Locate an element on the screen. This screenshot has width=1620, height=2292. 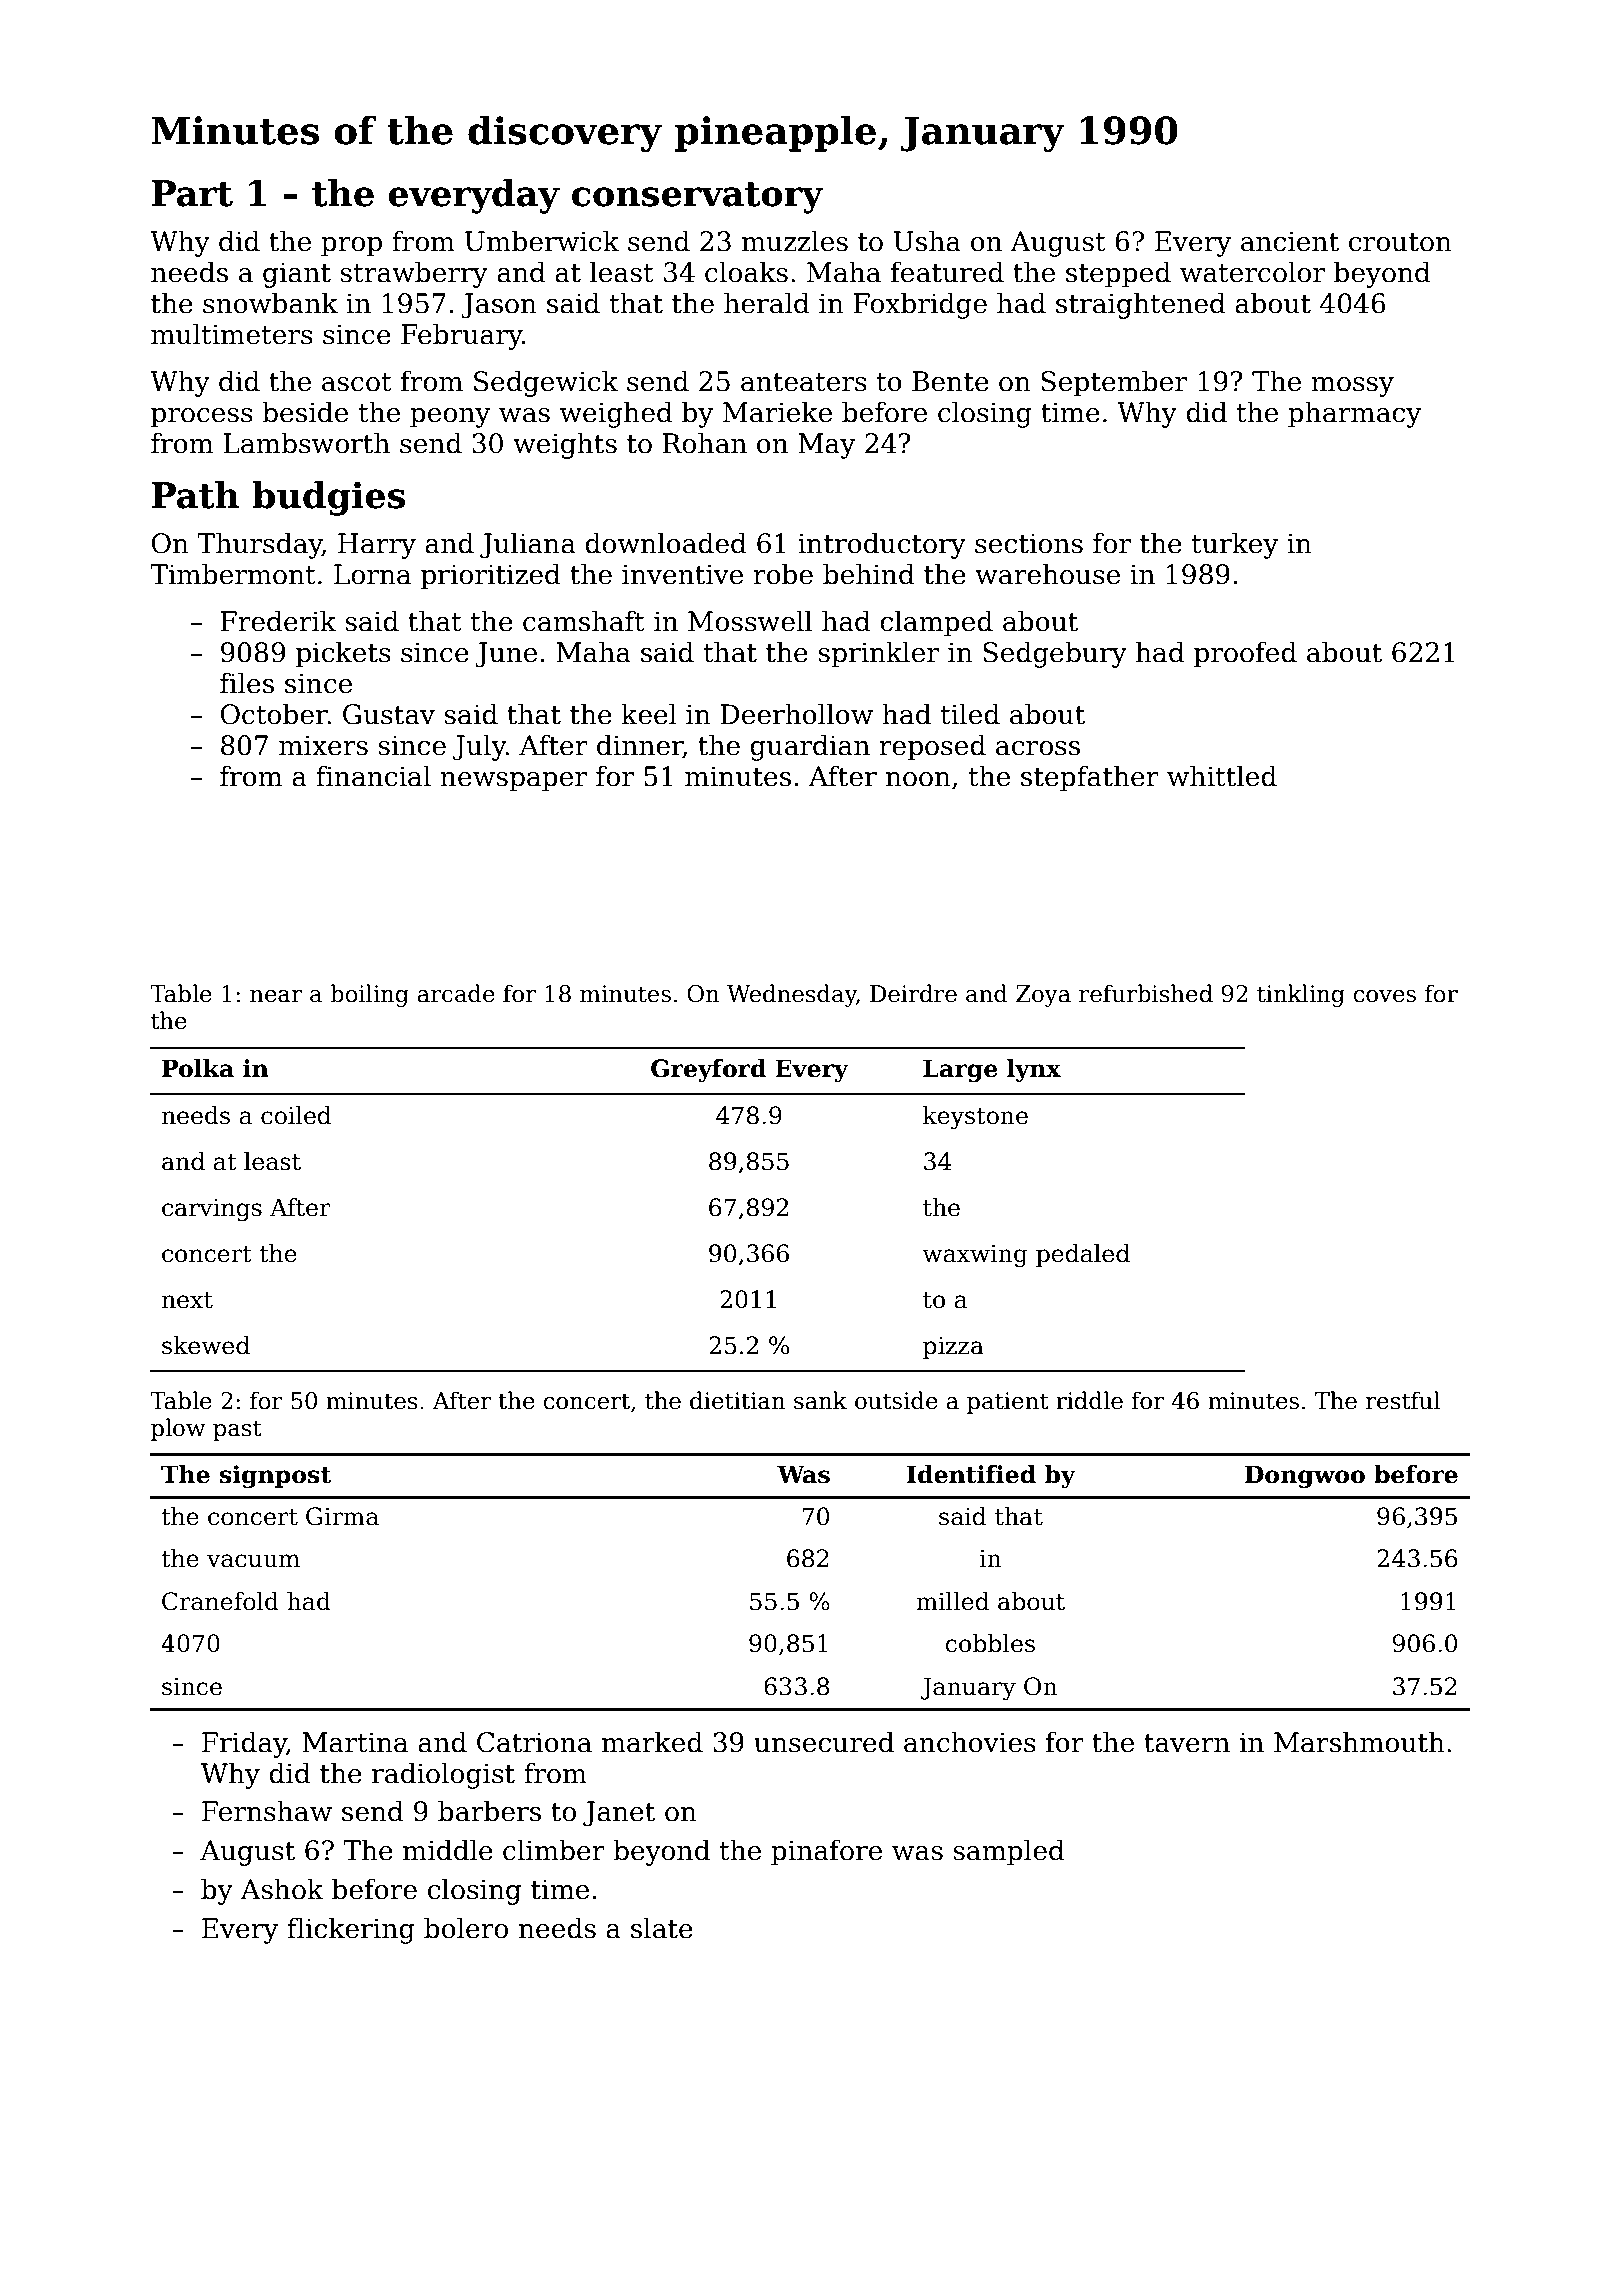
lynx is located at coordinates (1034, 1070).
